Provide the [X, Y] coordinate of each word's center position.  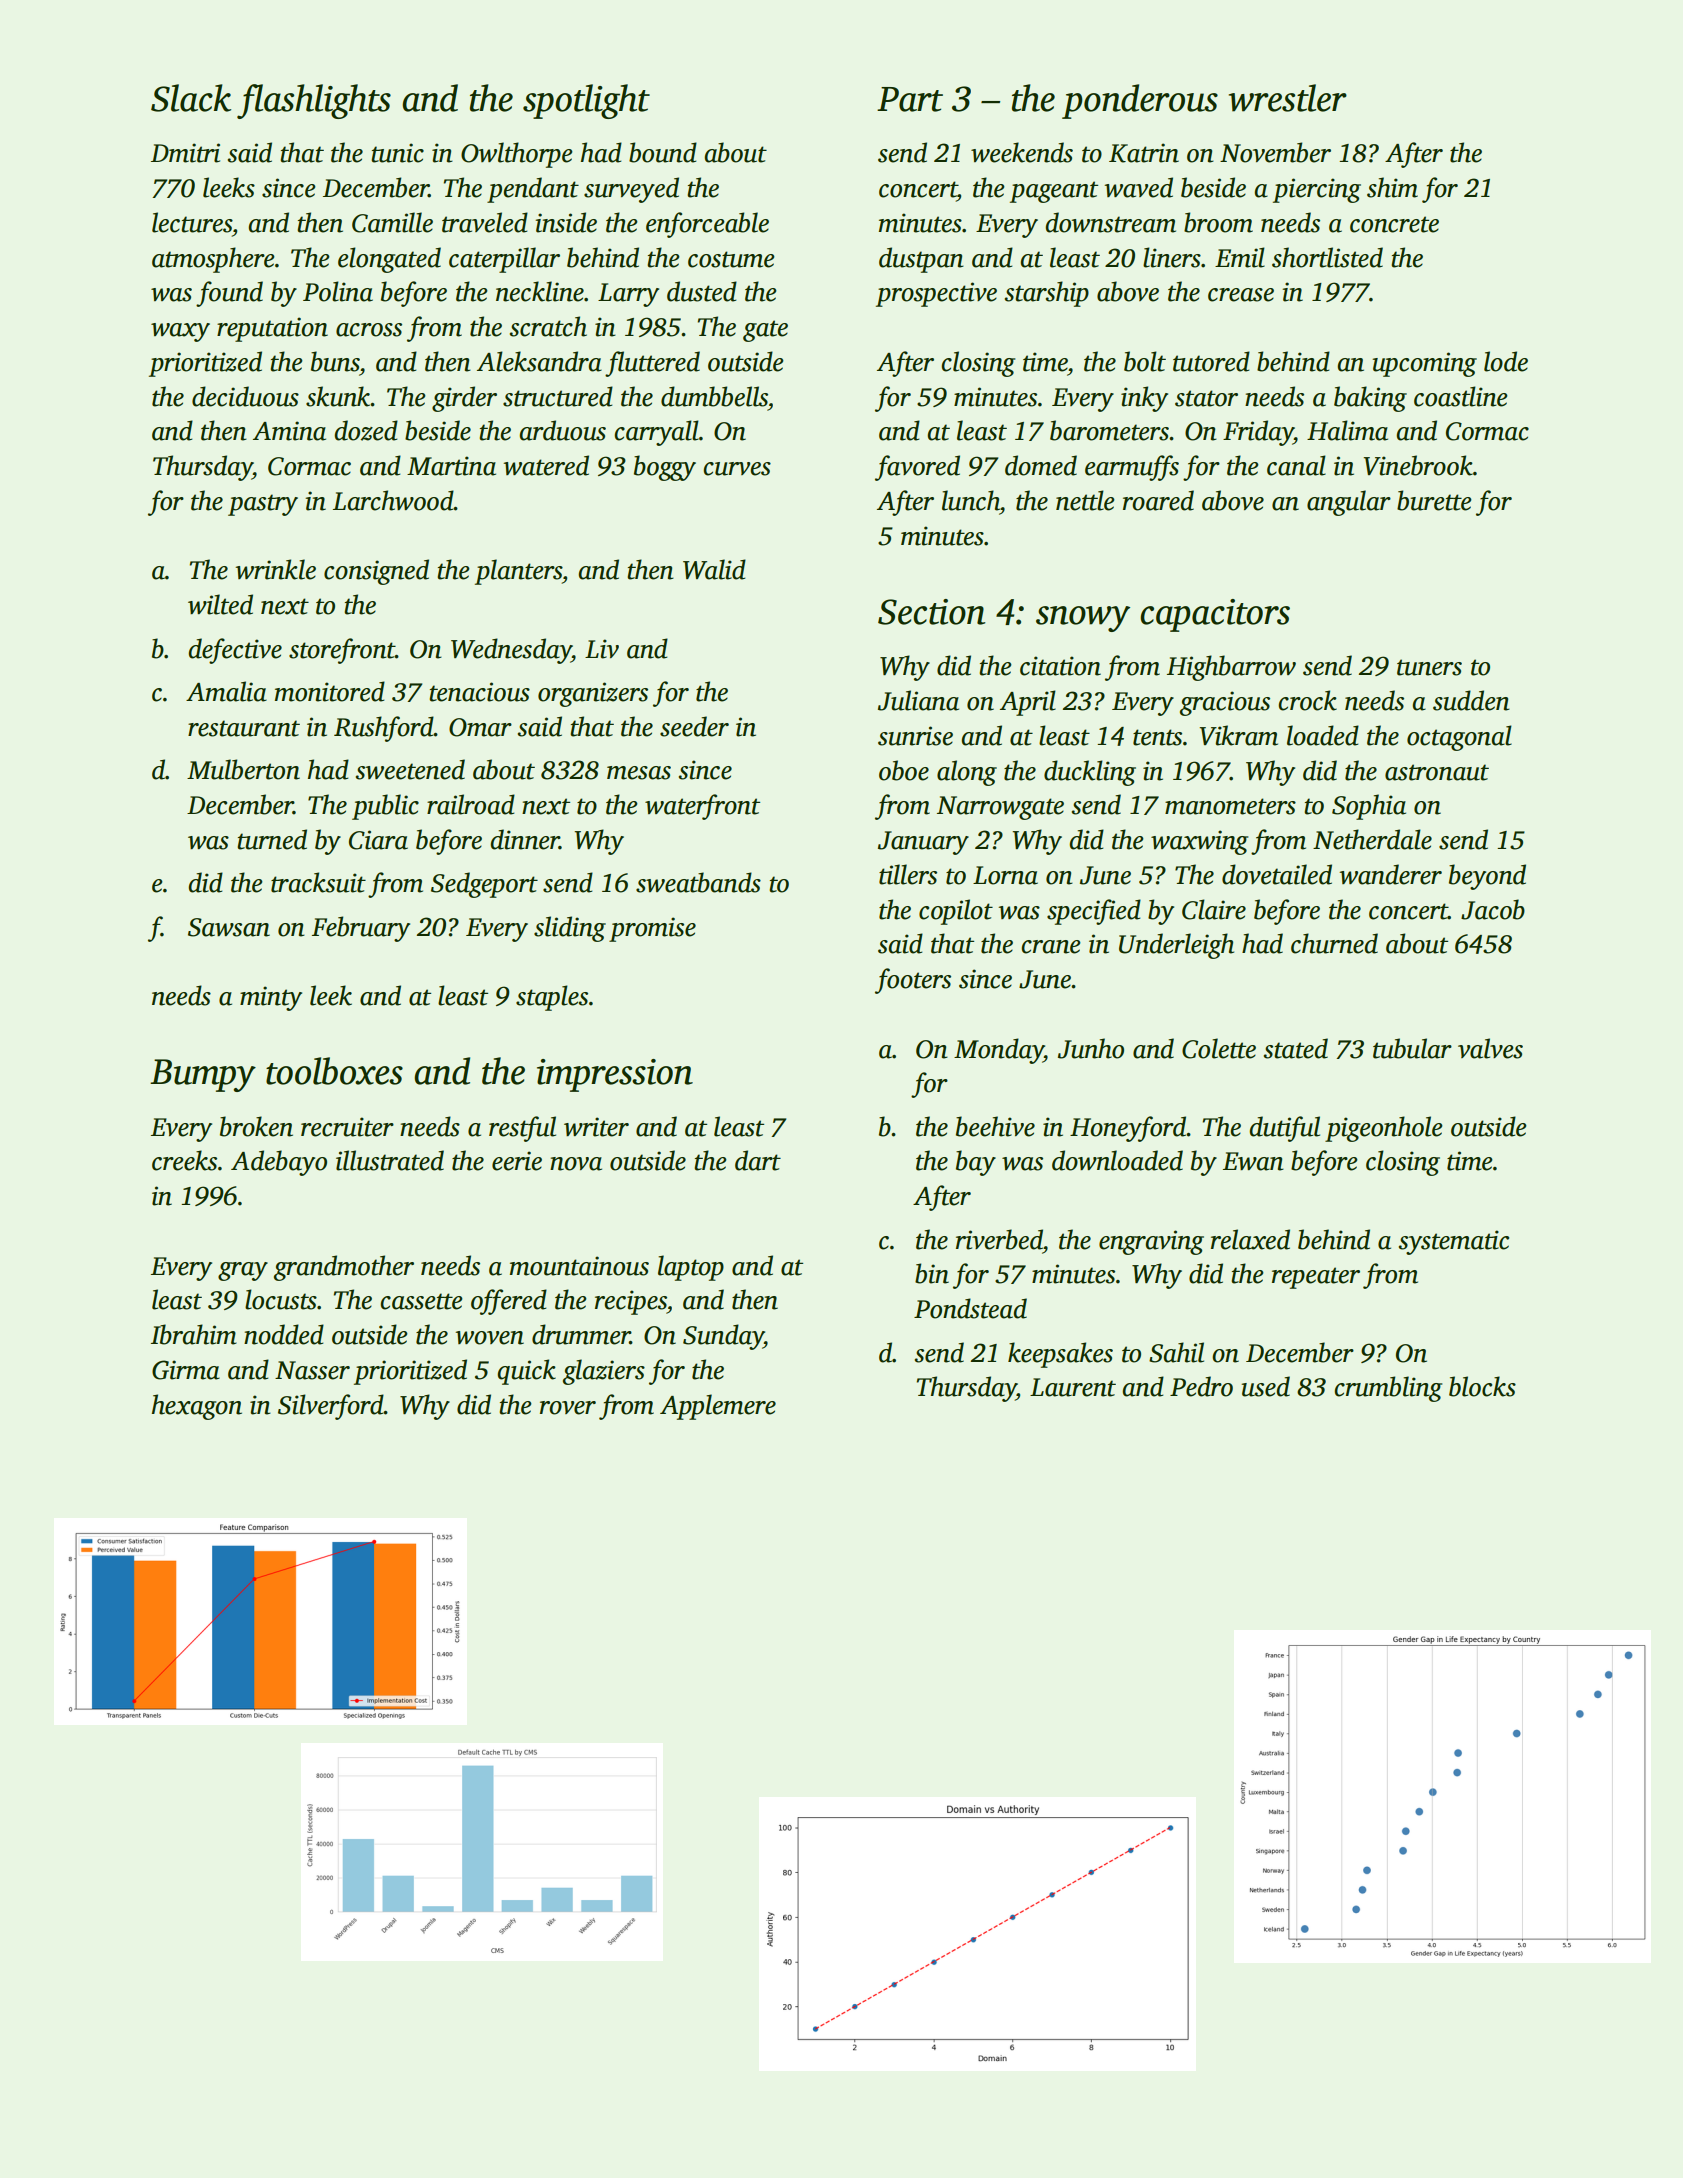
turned [272, 839]
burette [1434, 500]
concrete [1394, 224]
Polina [338, 291]
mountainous [579, 1266]
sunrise [915, 736]
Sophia [1369, 807]
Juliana [918, 700]
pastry [263, 505]
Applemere [718, 1407]
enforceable [707, 225]
